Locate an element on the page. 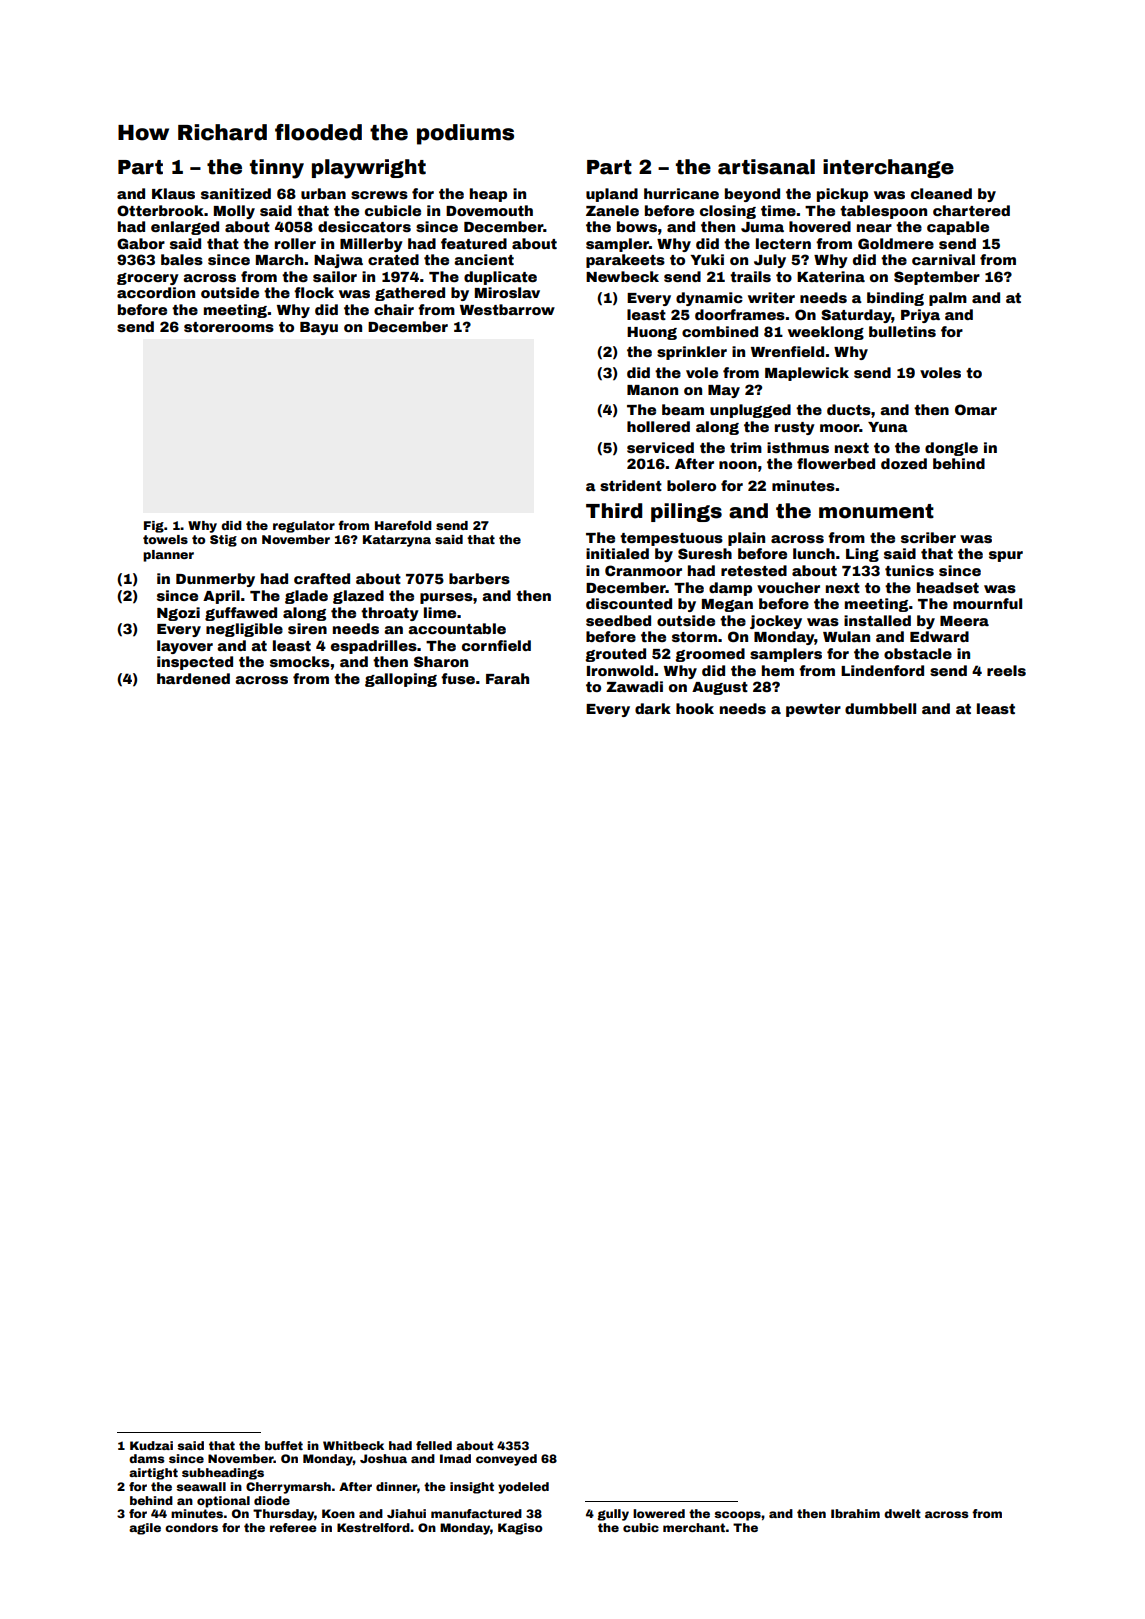 Image resolution: width=1145 pixels, height=1619 pixels. Dovemouth is located at coordinates (489, 210).
